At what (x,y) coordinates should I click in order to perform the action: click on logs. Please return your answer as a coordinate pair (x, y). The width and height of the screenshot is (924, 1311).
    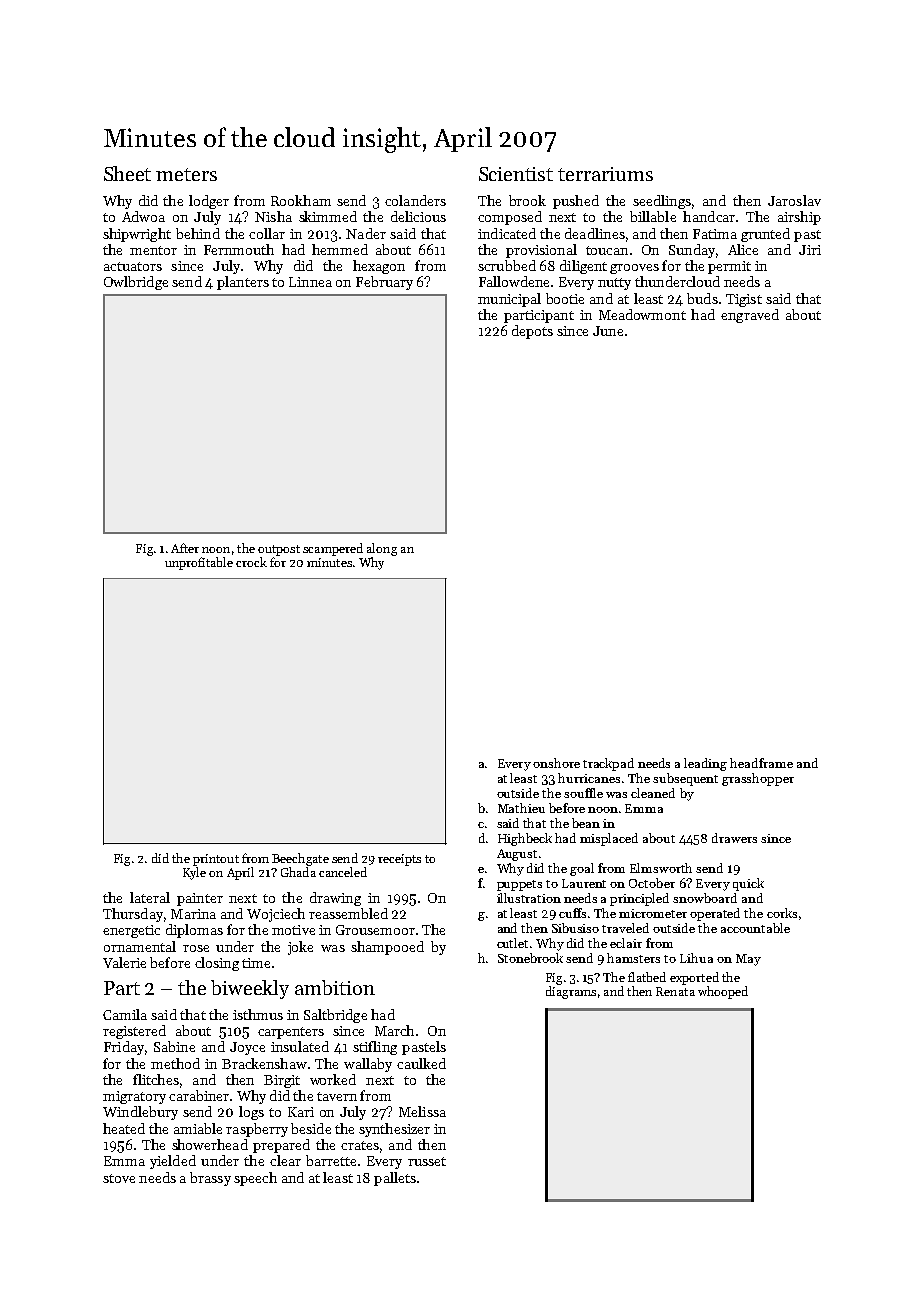
    Looking at the image, I should click on (251, 1113).
